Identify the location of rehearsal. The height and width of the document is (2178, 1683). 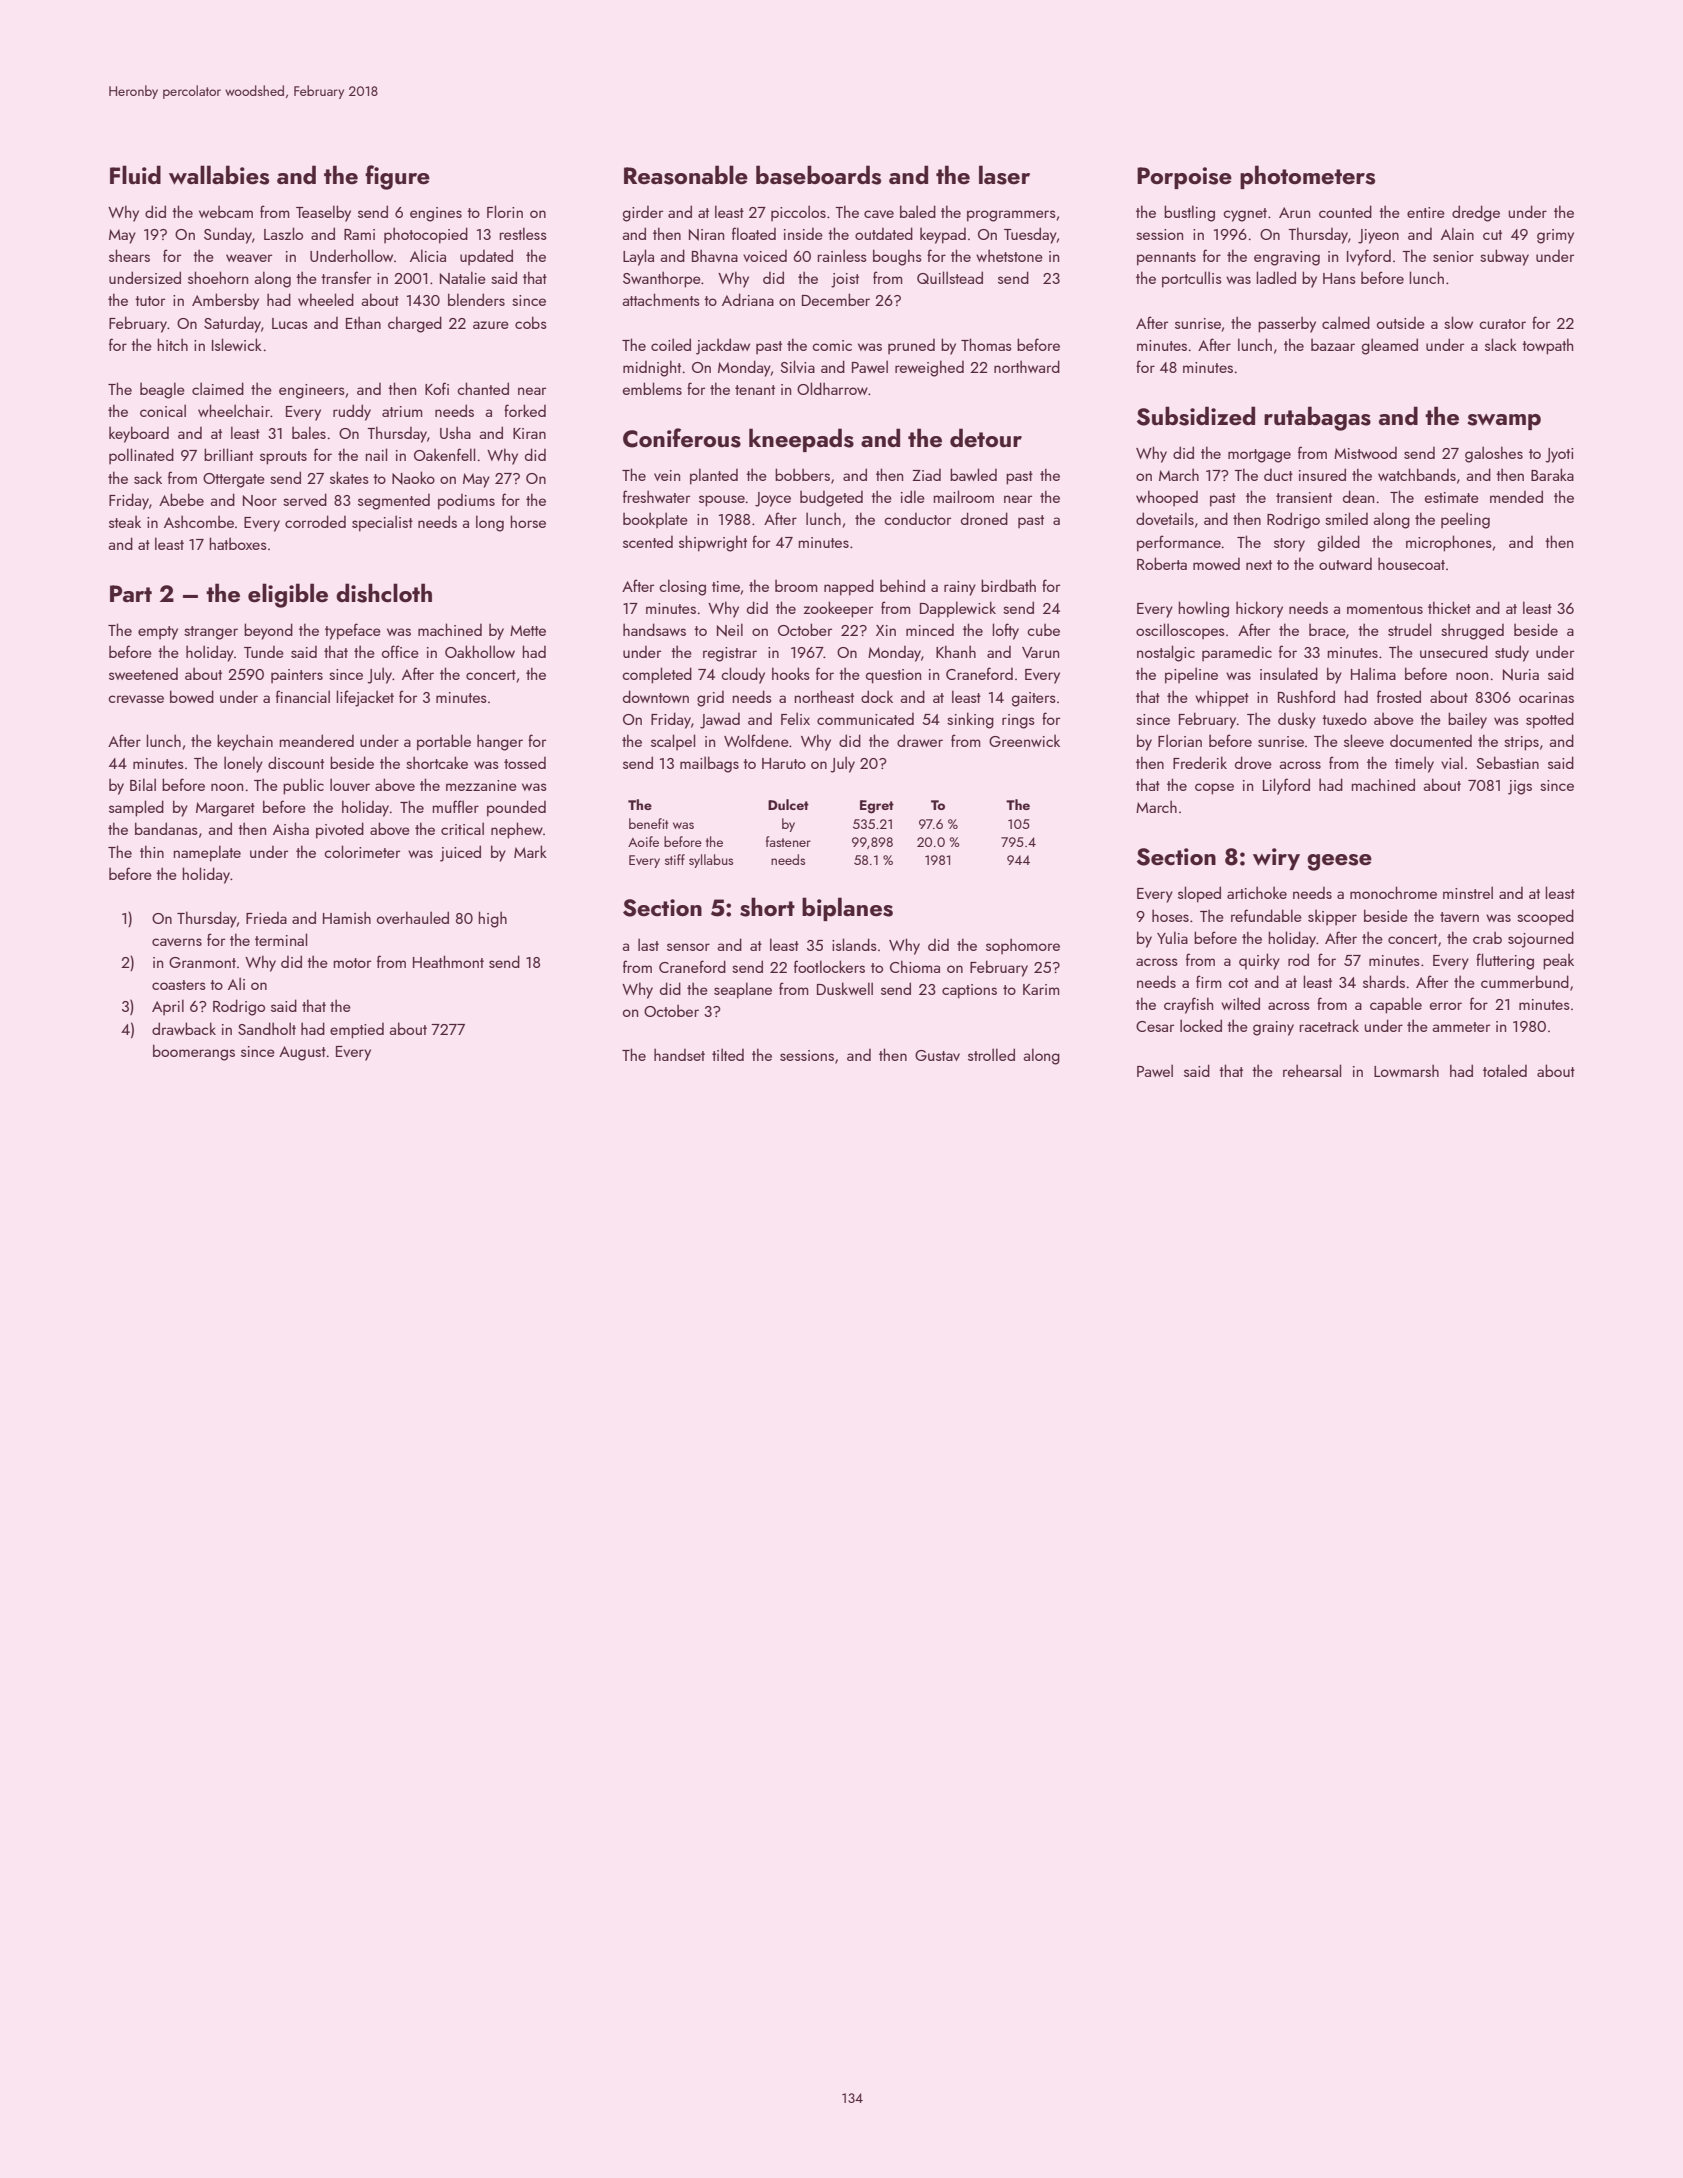
(1312, 1070).
